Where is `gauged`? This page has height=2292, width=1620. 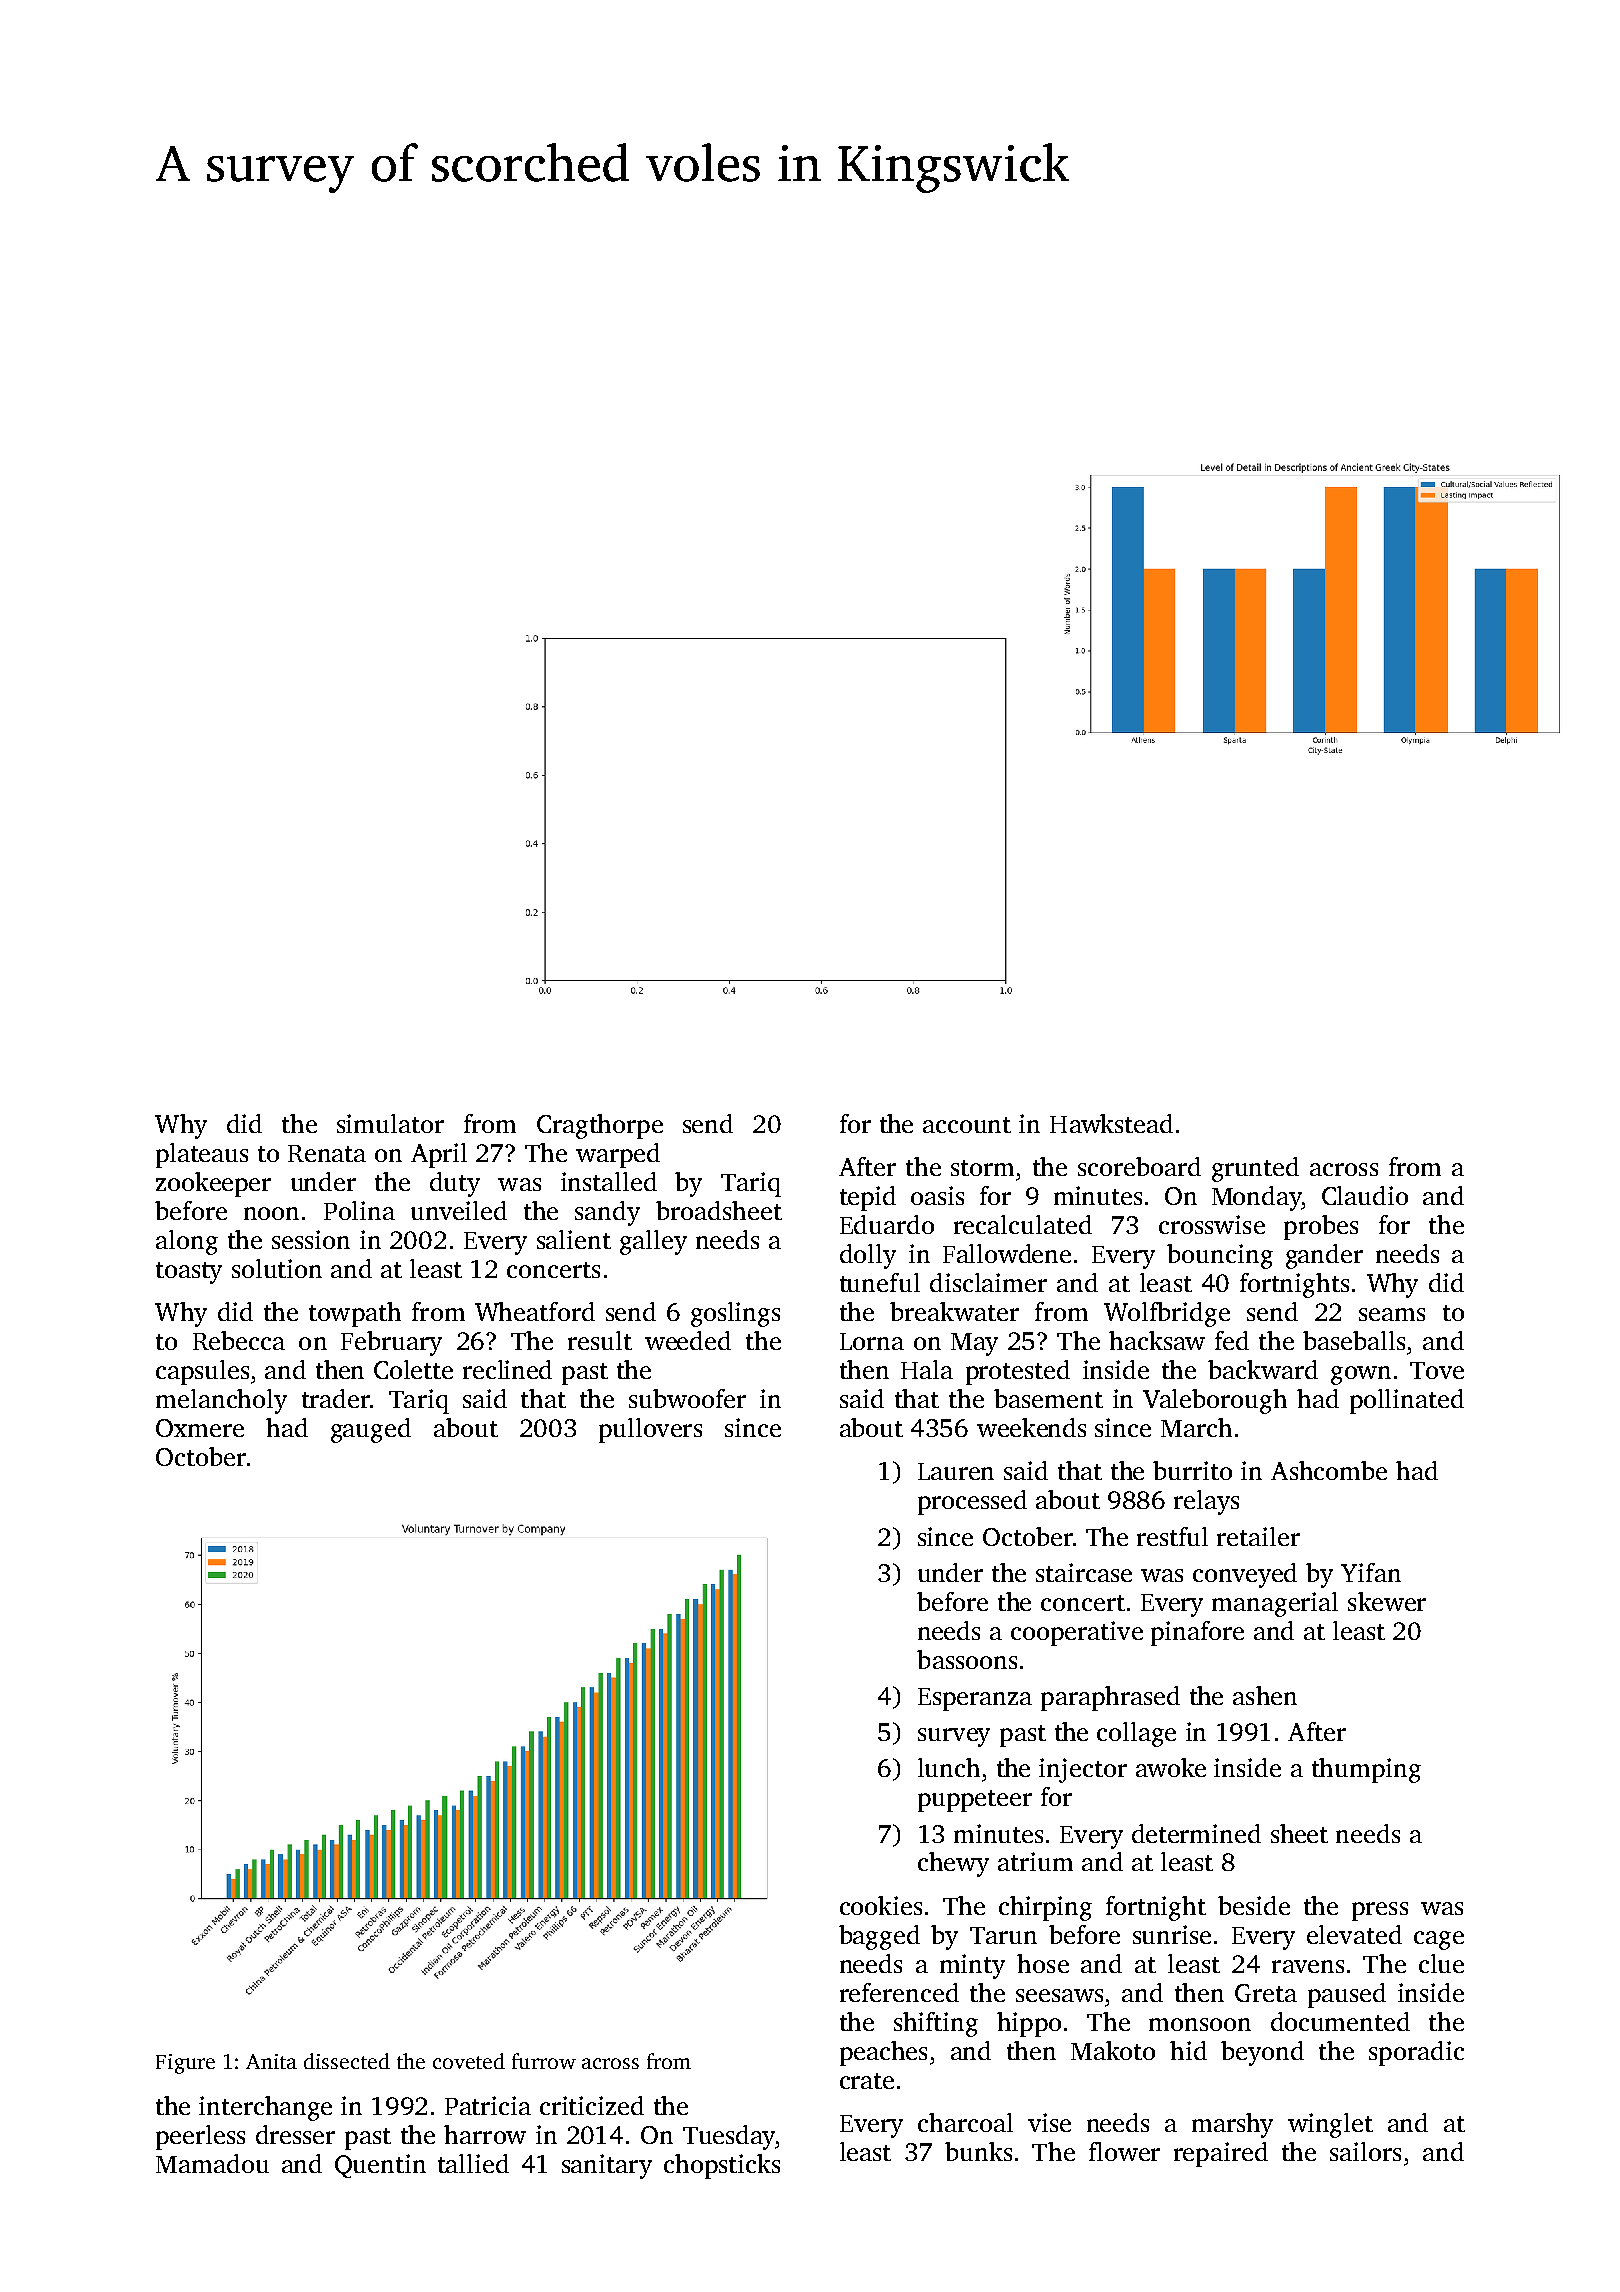 gauged is located at coordinates (371, 1430).
